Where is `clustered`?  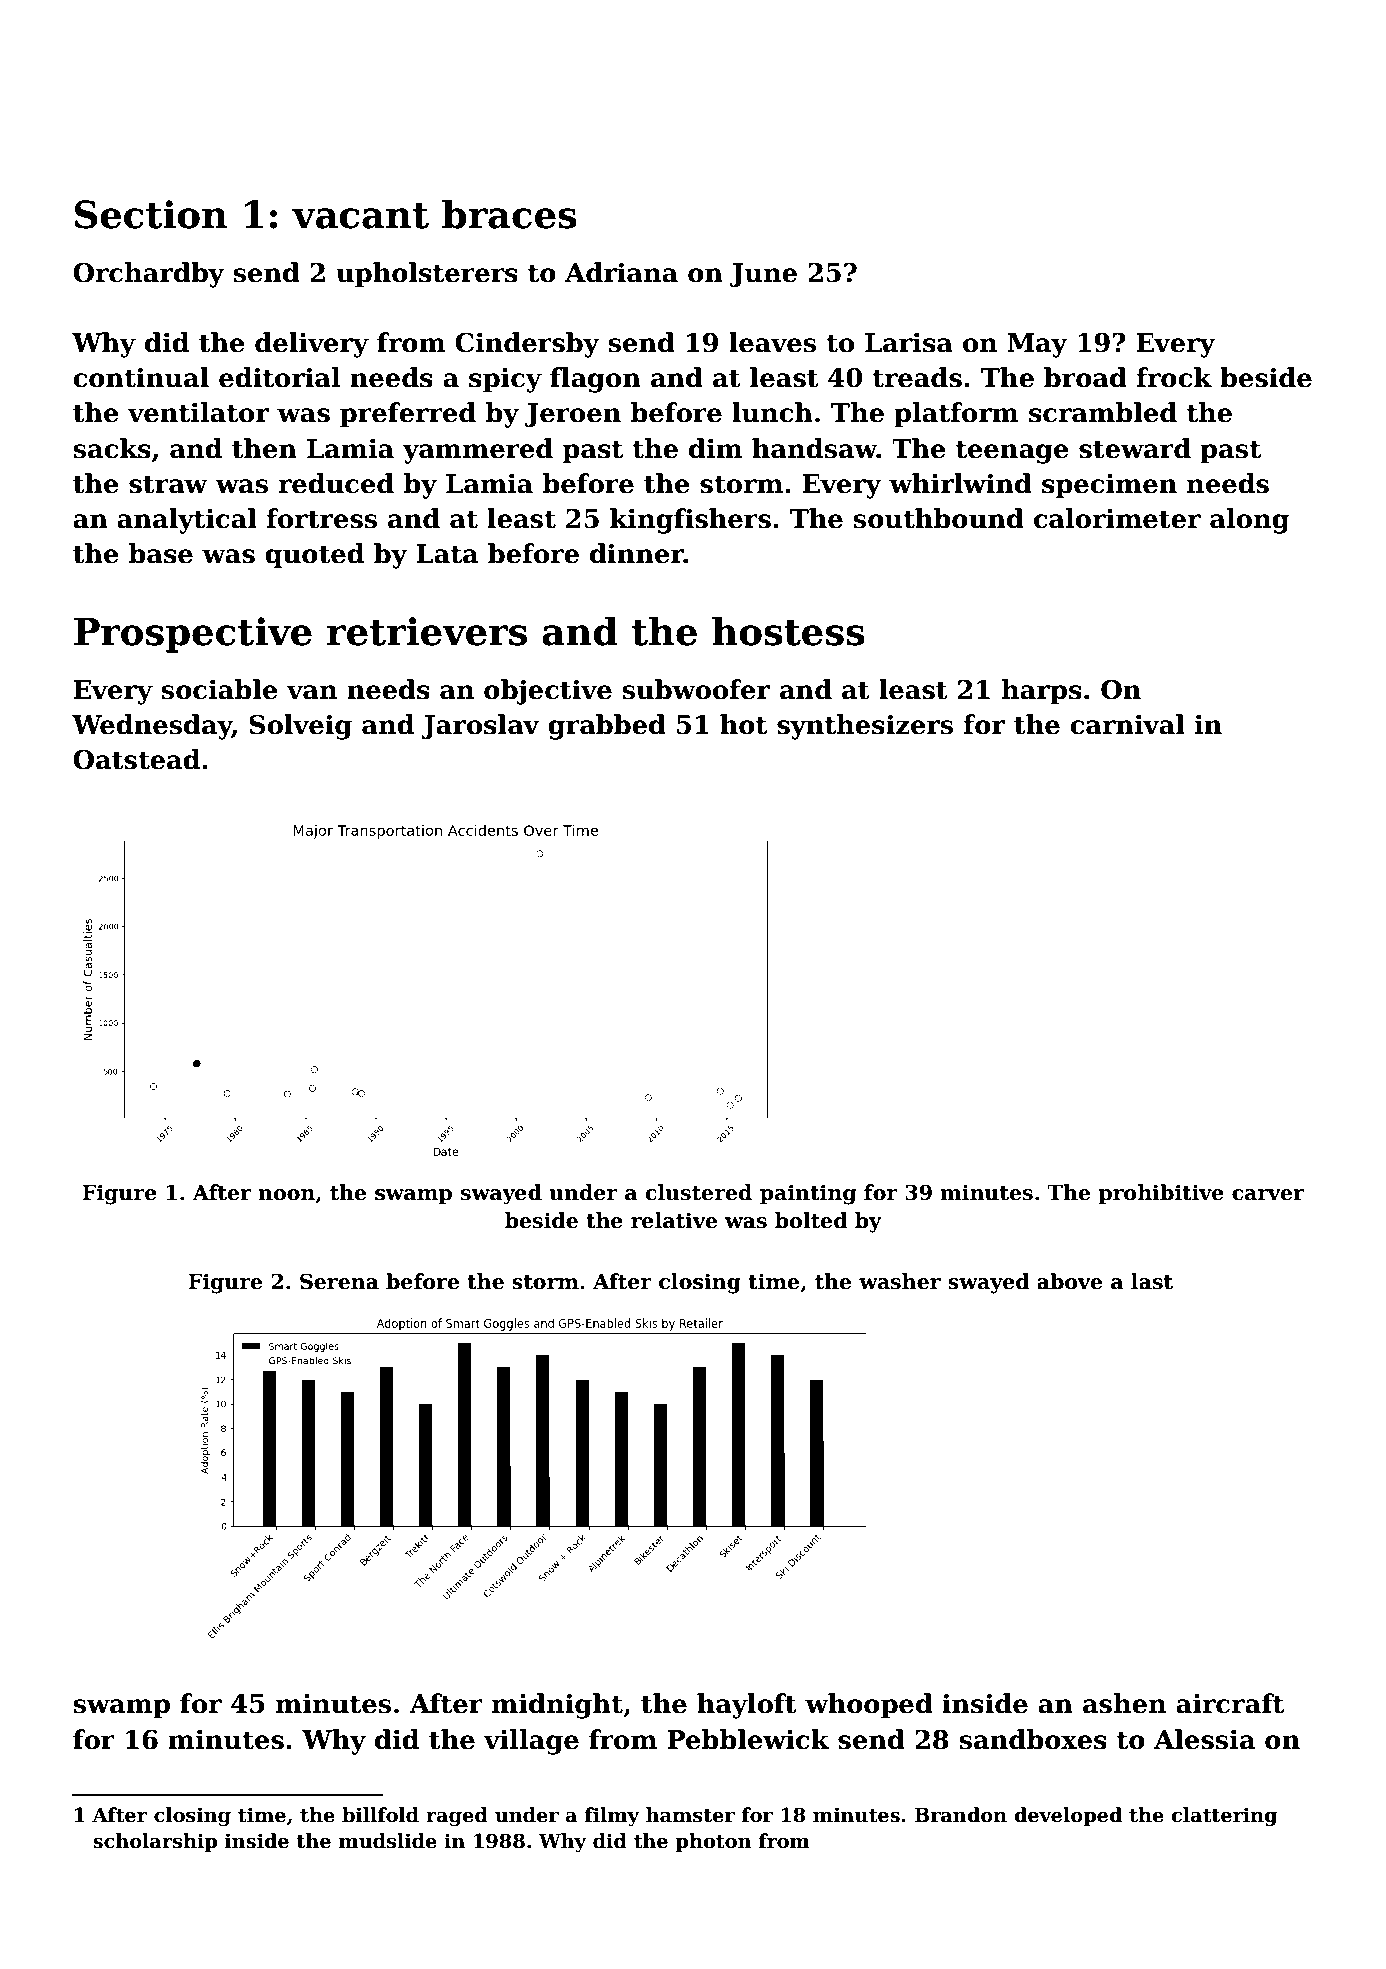 clustered is located at coordinates (699, 1192).
